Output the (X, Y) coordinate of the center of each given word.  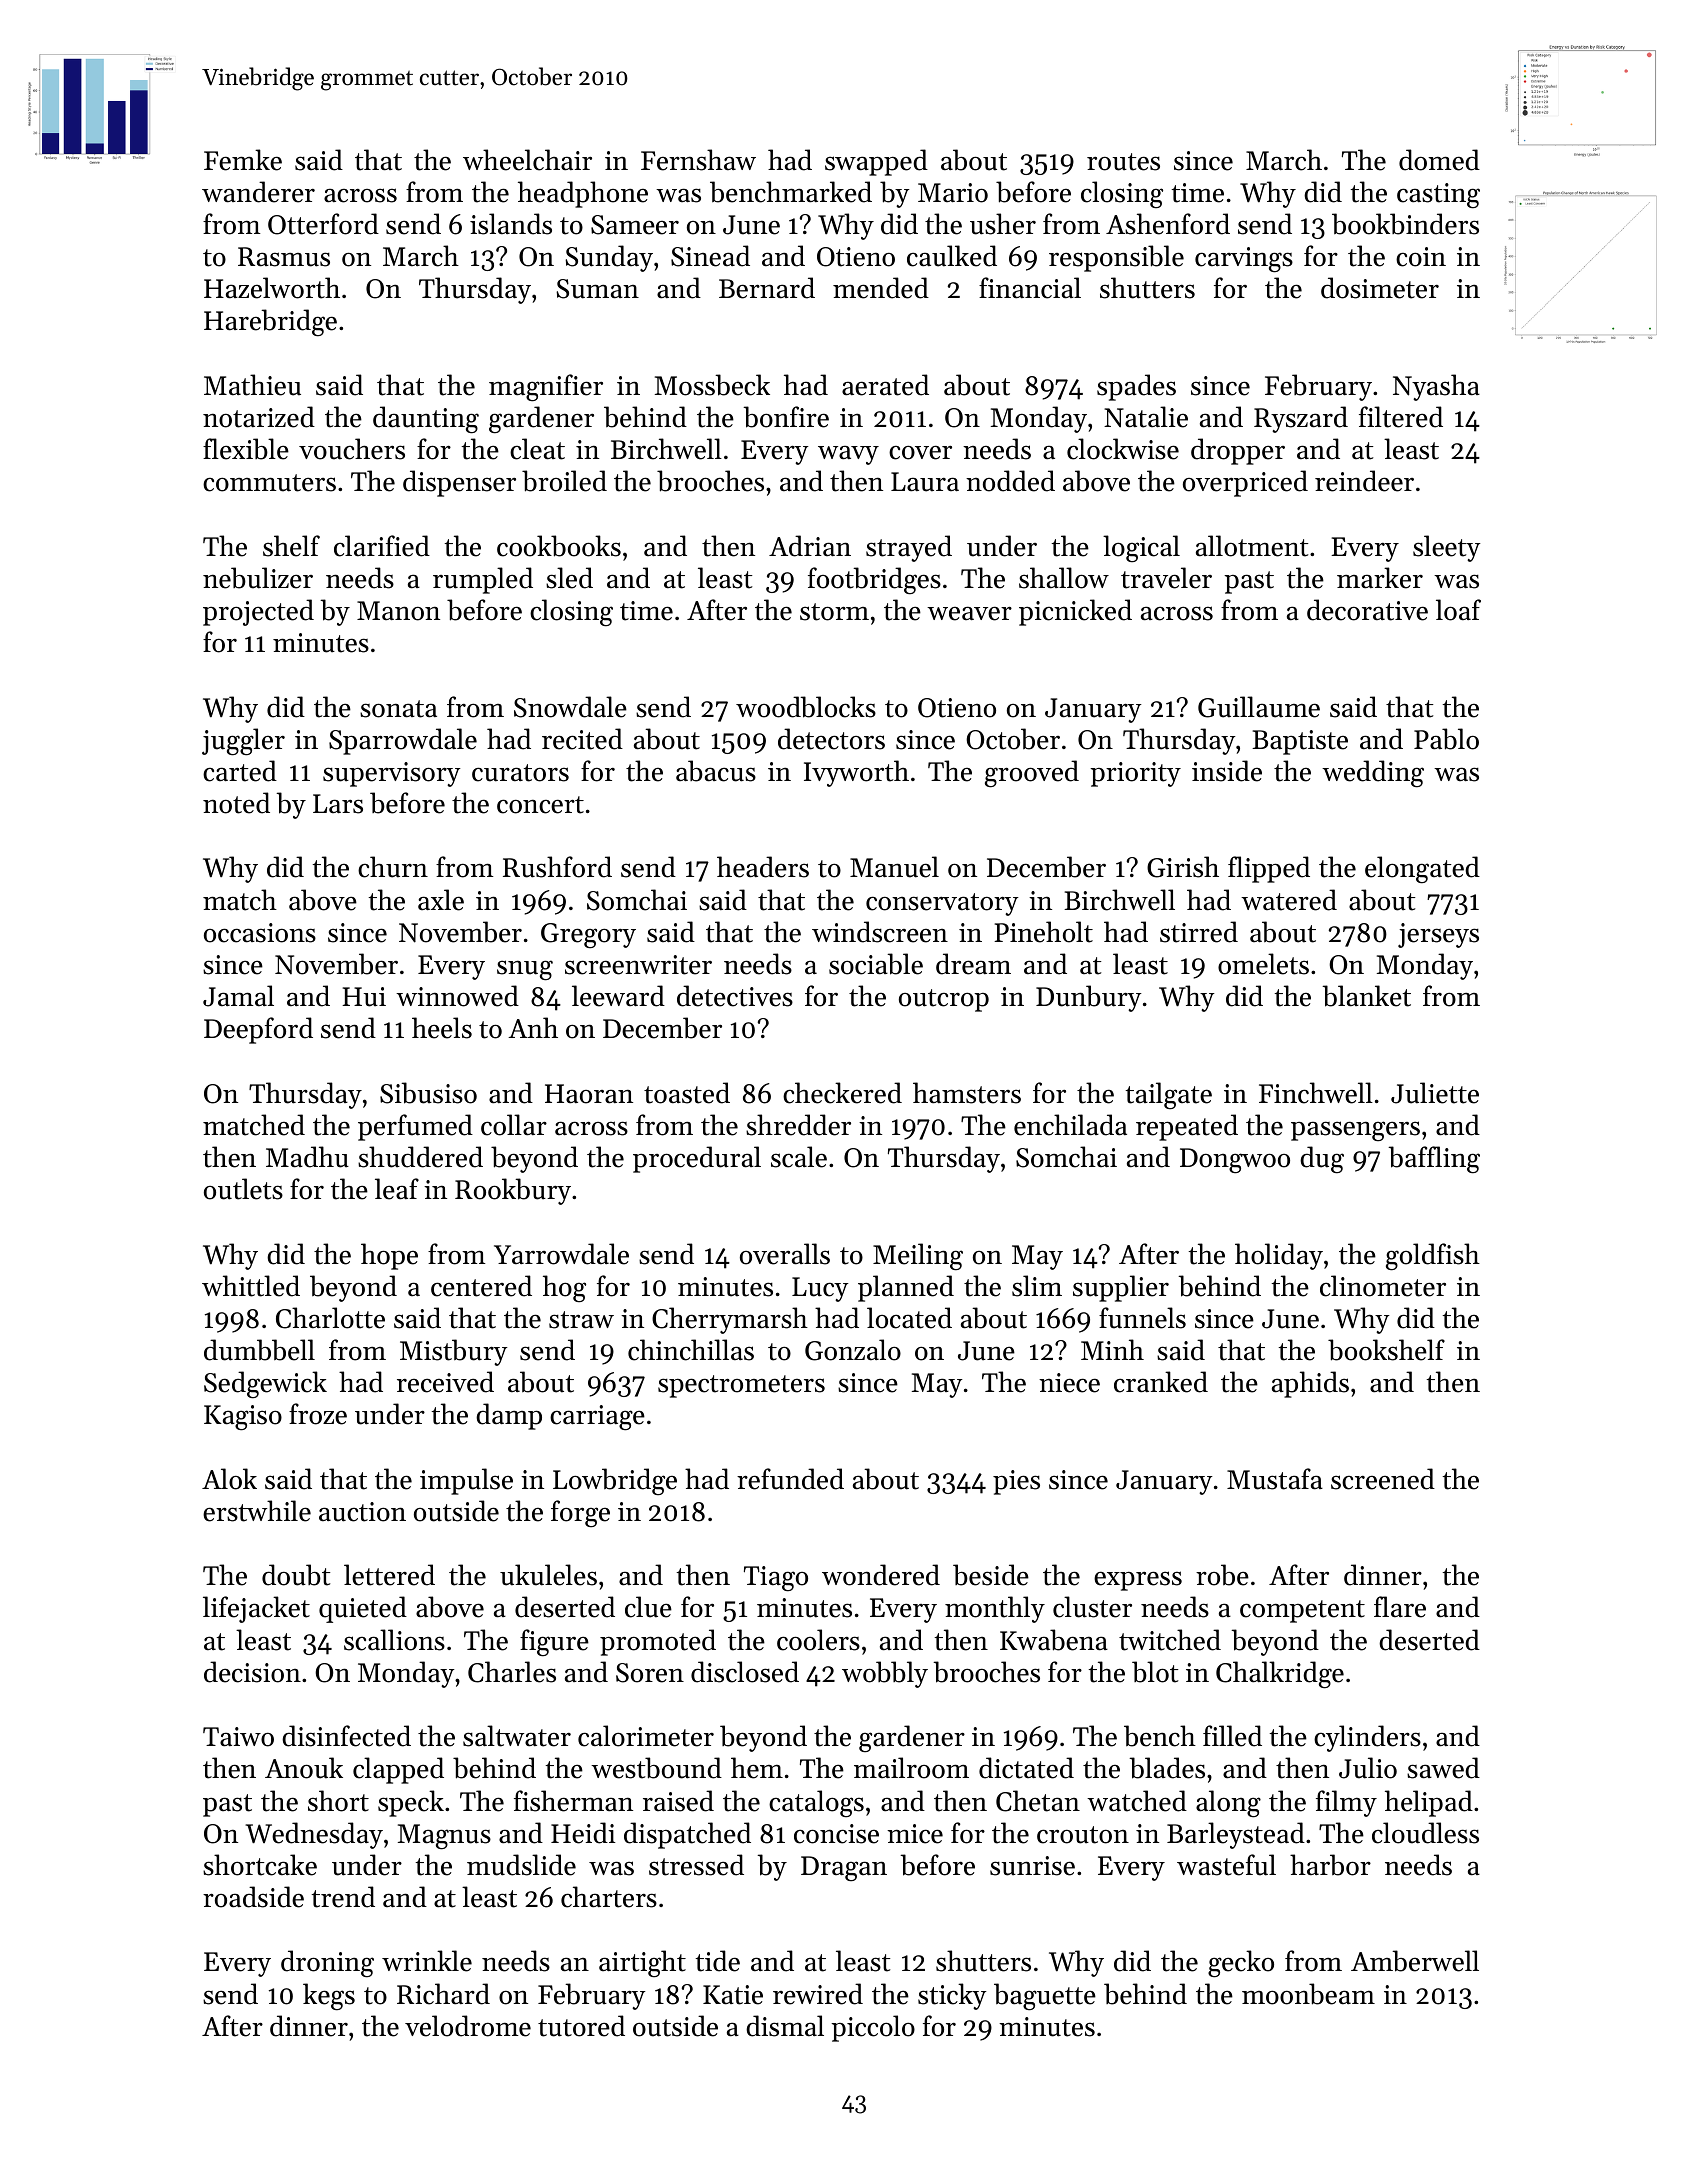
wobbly (885, 1674)
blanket (1366, 996)
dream (973, 964)
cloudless (1425, 1833)
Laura (925, 482)
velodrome (468, 2026)
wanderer (258, 192)
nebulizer (258, 578)
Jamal (238, 996)
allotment (1252, 546)
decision (252, 1672)
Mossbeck (712, 385)
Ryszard (1301, 419)
